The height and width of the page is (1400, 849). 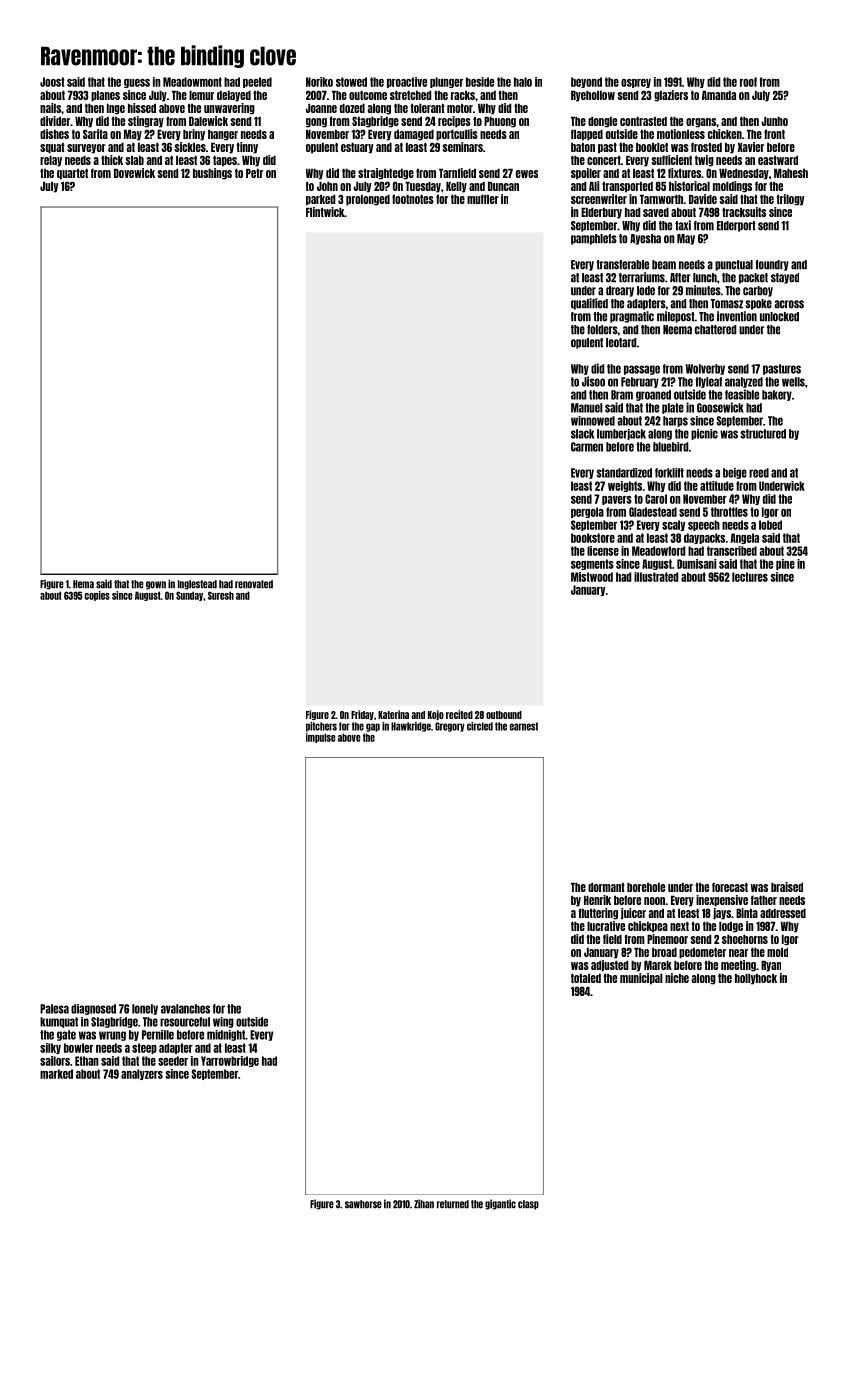 I want to click on proactive, so click(x=407, y=82).
